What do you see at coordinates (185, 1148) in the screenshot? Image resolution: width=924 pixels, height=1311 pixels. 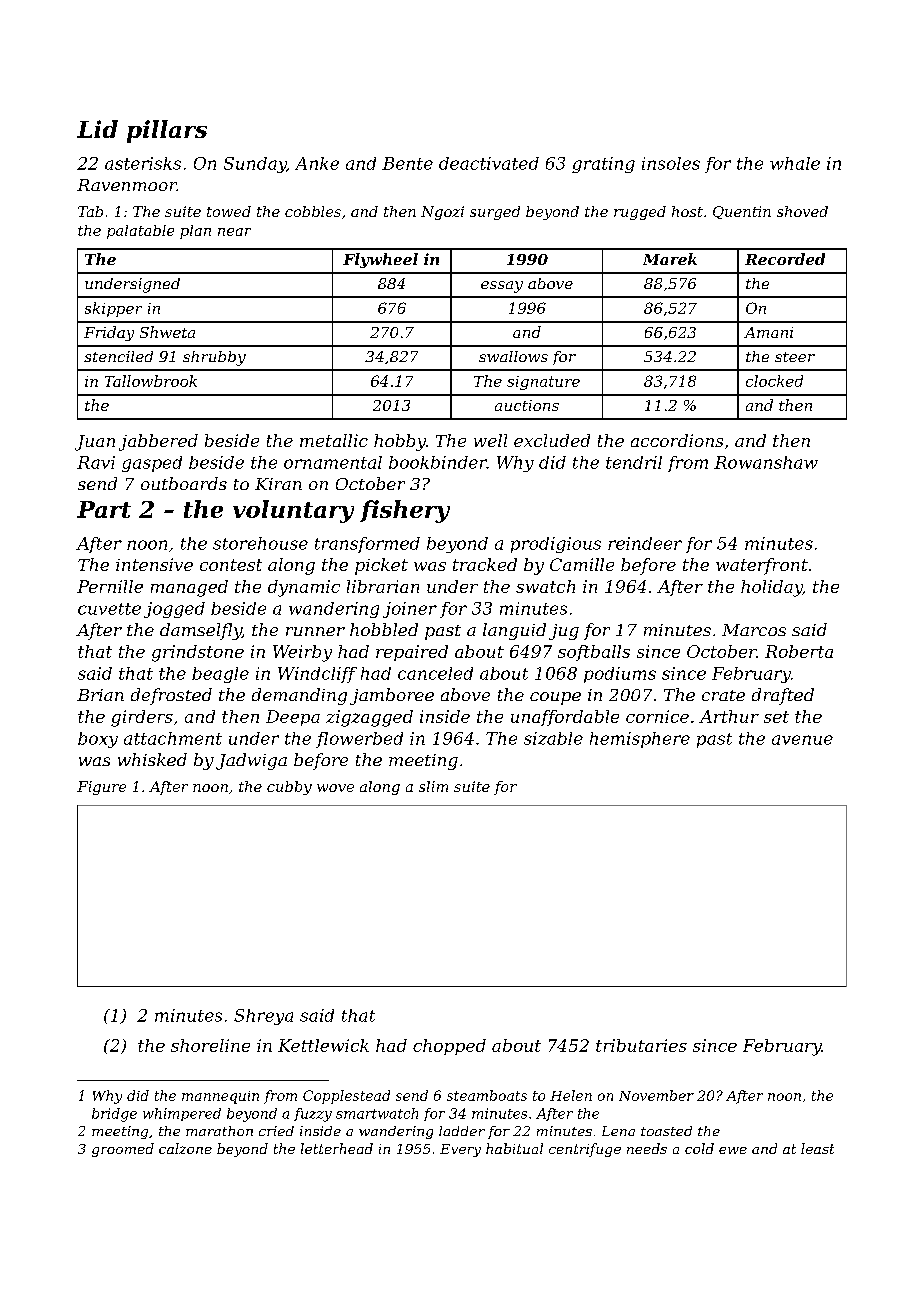 I see `calzone` at bounding box center [185, 1148].
